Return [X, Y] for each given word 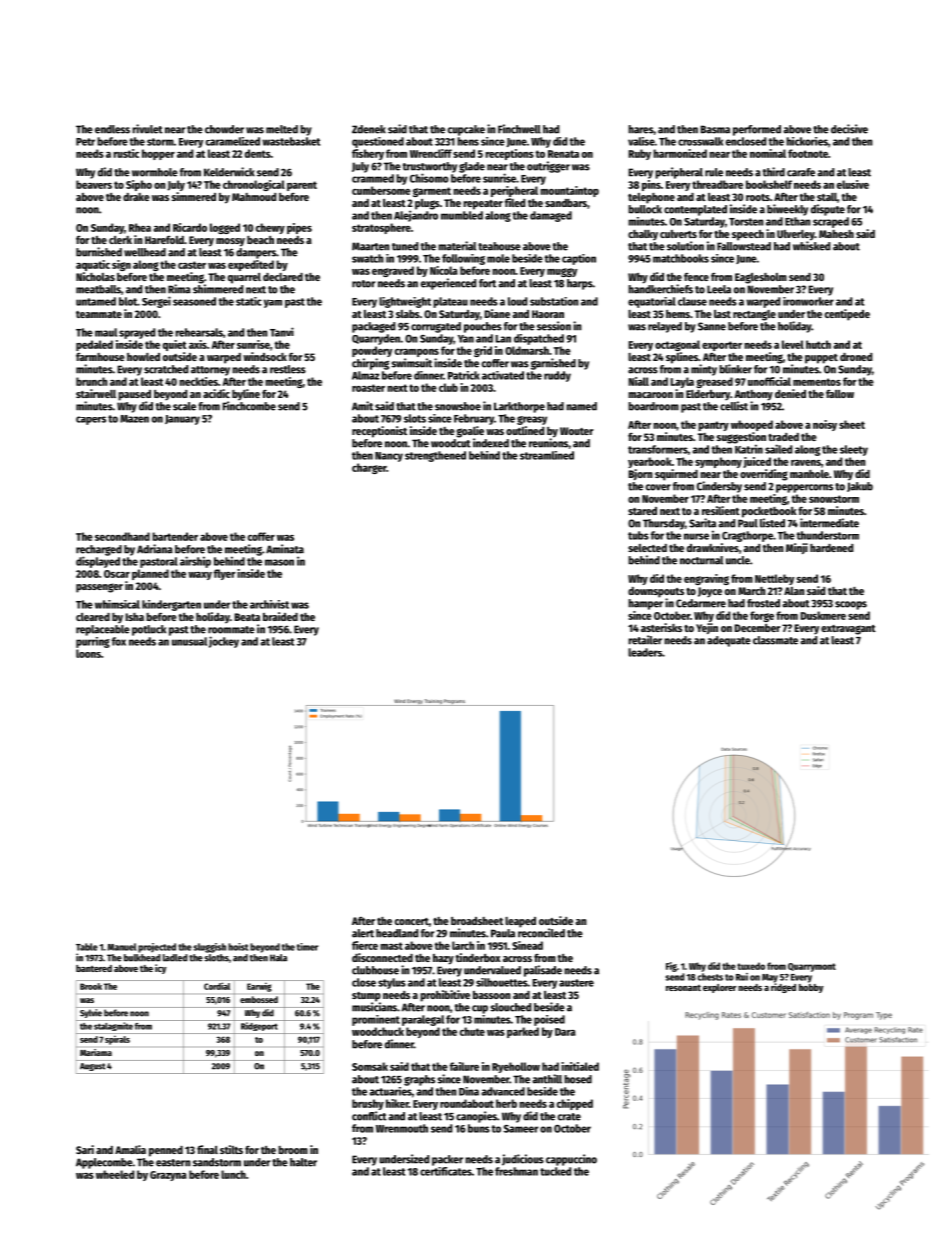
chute [472, 1031]
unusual [189, 641]
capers [91, 420]
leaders [645, 652]
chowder [224, 129]
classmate [775, 640]
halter [303, 1162]
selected [647, 548]
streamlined [547, 455]
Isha [134, 617]
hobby [811, 988]
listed [772, 523]
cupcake [466, 130]
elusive [853, 184]
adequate [729, 641]
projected [157, 948]
